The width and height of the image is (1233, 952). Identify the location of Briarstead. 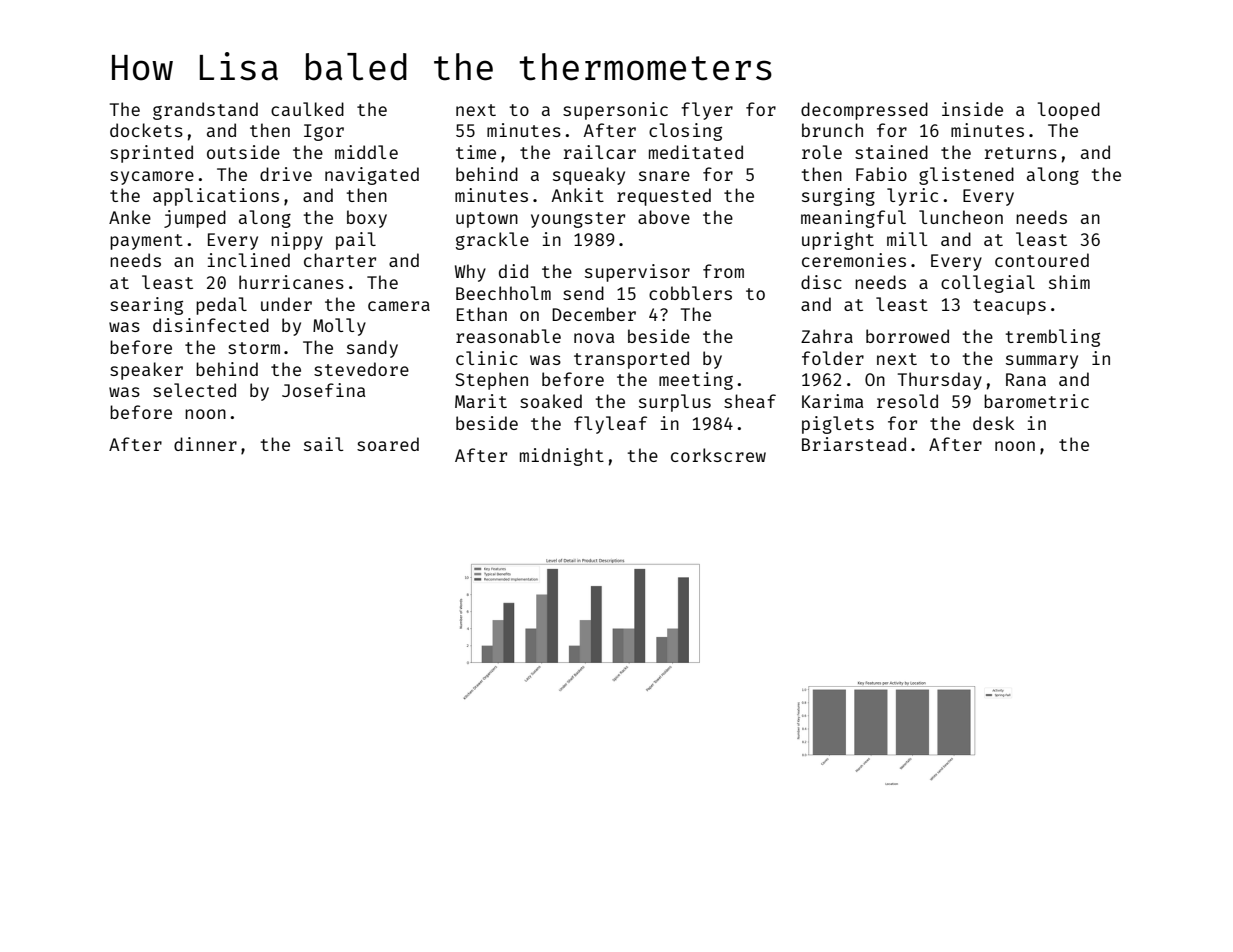
(854, 444).
